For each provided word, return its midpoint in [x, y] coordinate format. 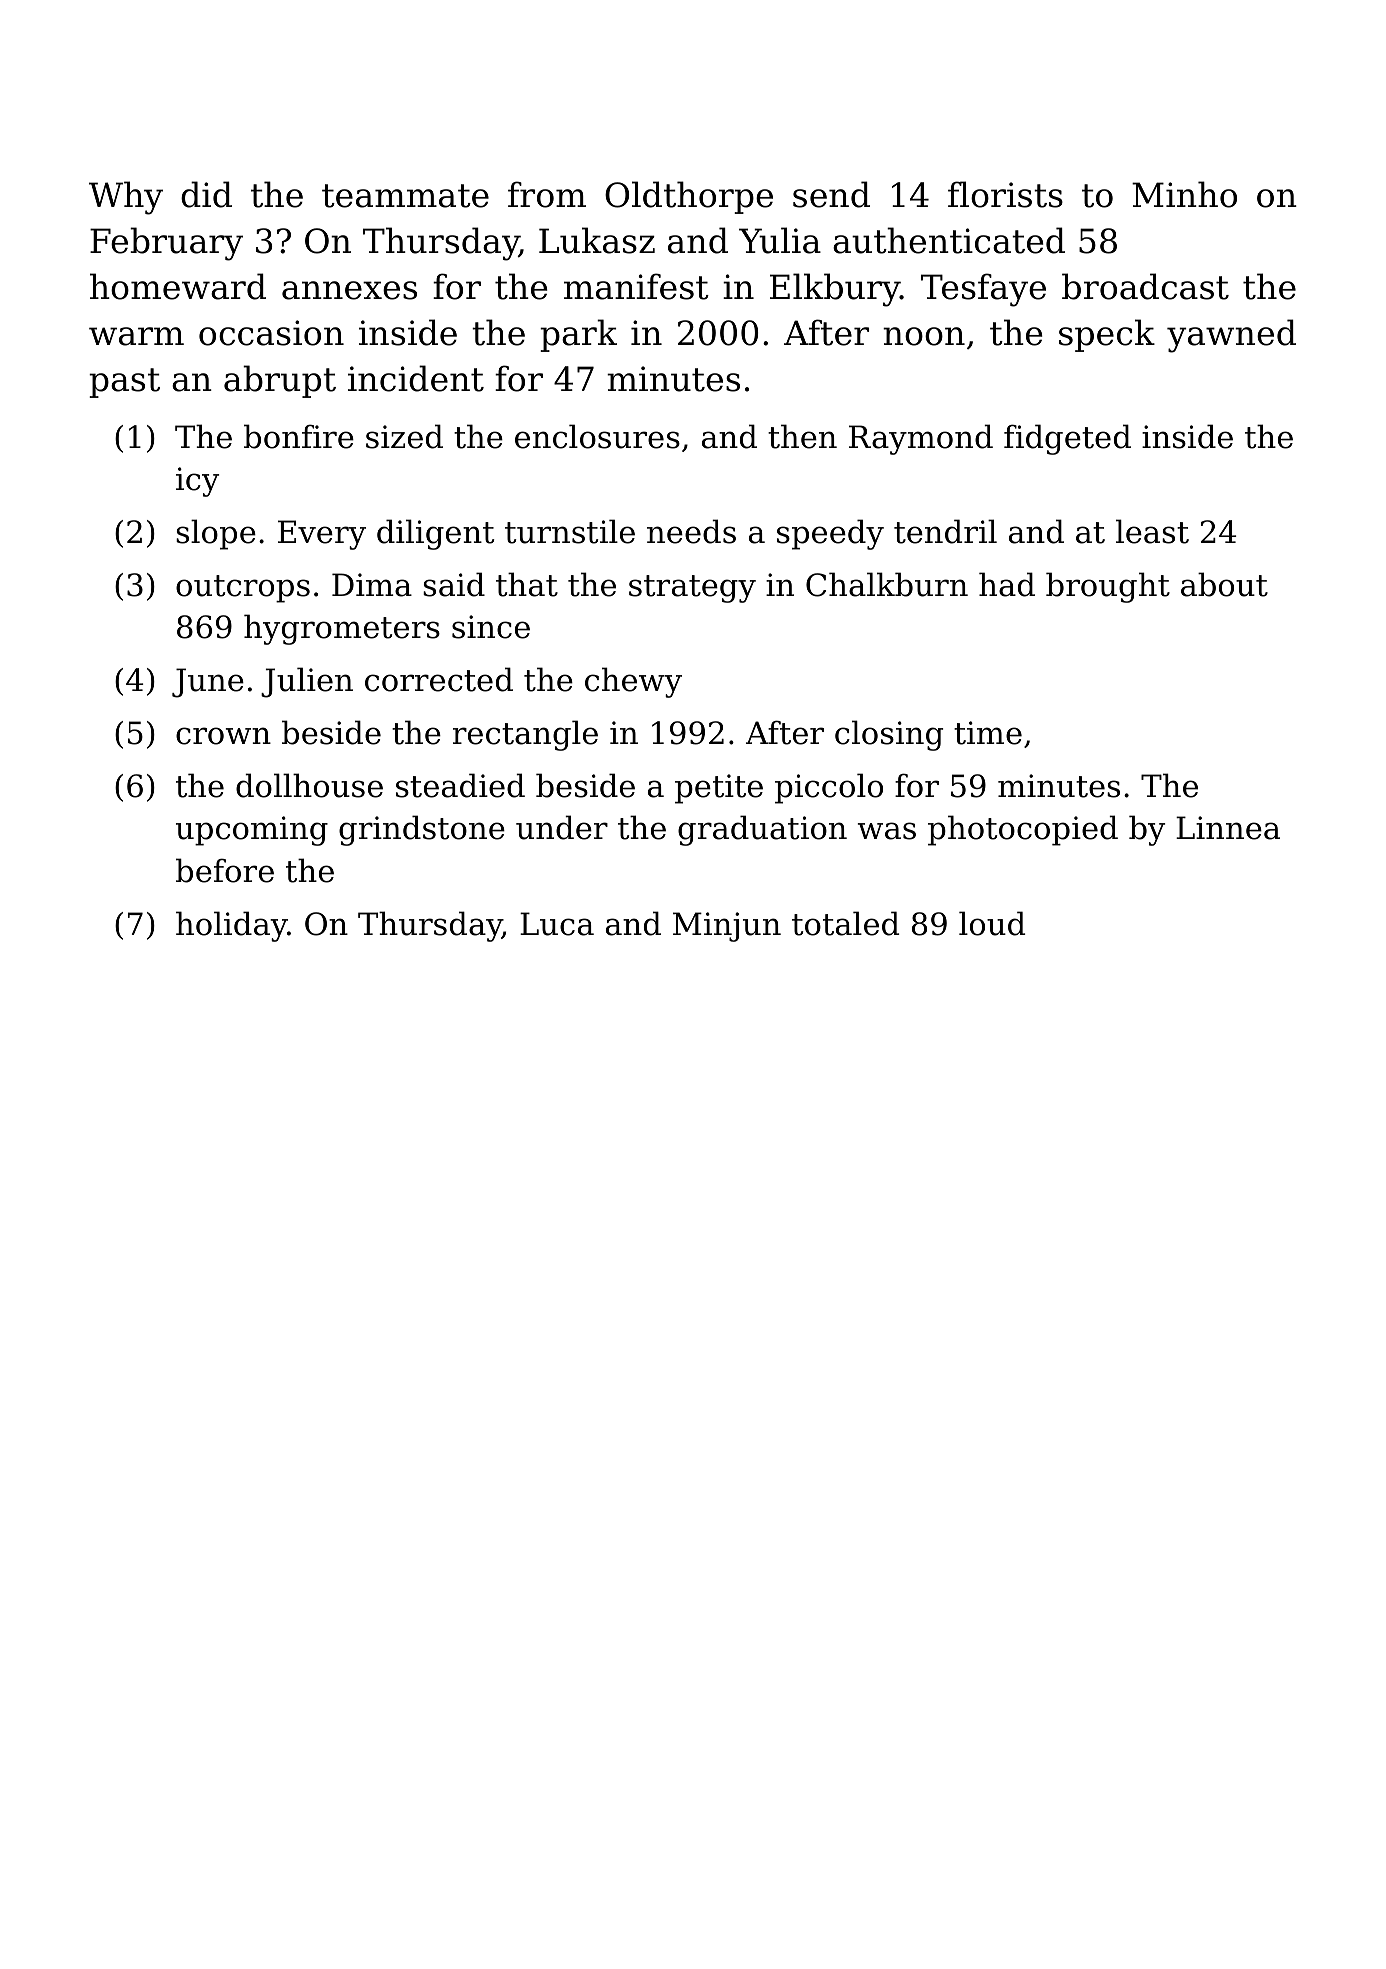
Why [126, 198]
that [527, 584]
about [1224, 584]
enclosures [597, 436]
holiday [232, 926]
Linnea [1228, 828]
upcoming [252, 831]
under [562, 827]
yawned [1231, 336]
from [547, 194]
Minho [1184, 194]
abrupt [280, 381]
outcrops [243, 589]
